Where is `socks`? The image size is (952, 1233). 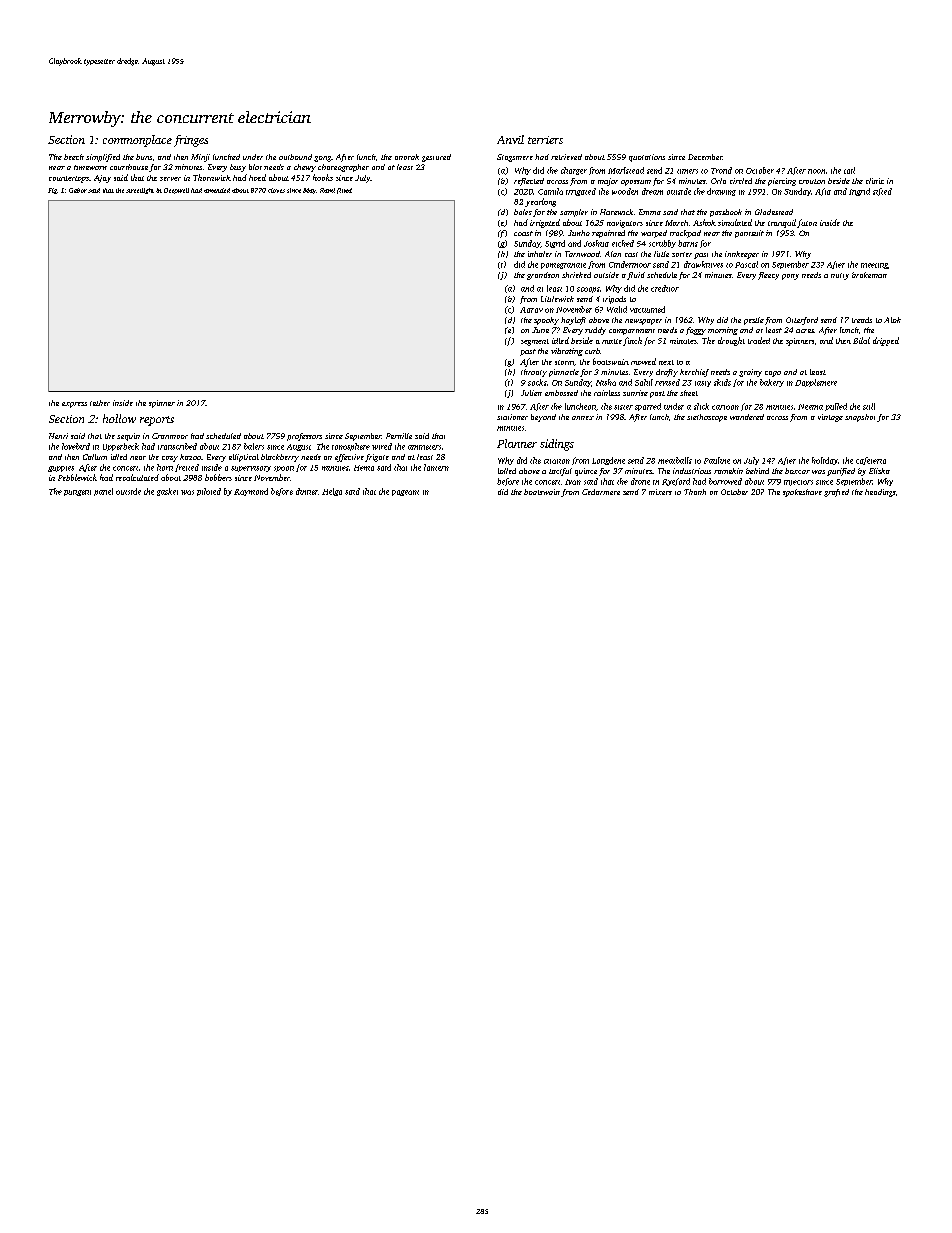 socks is located at coordinates (537, 382).
